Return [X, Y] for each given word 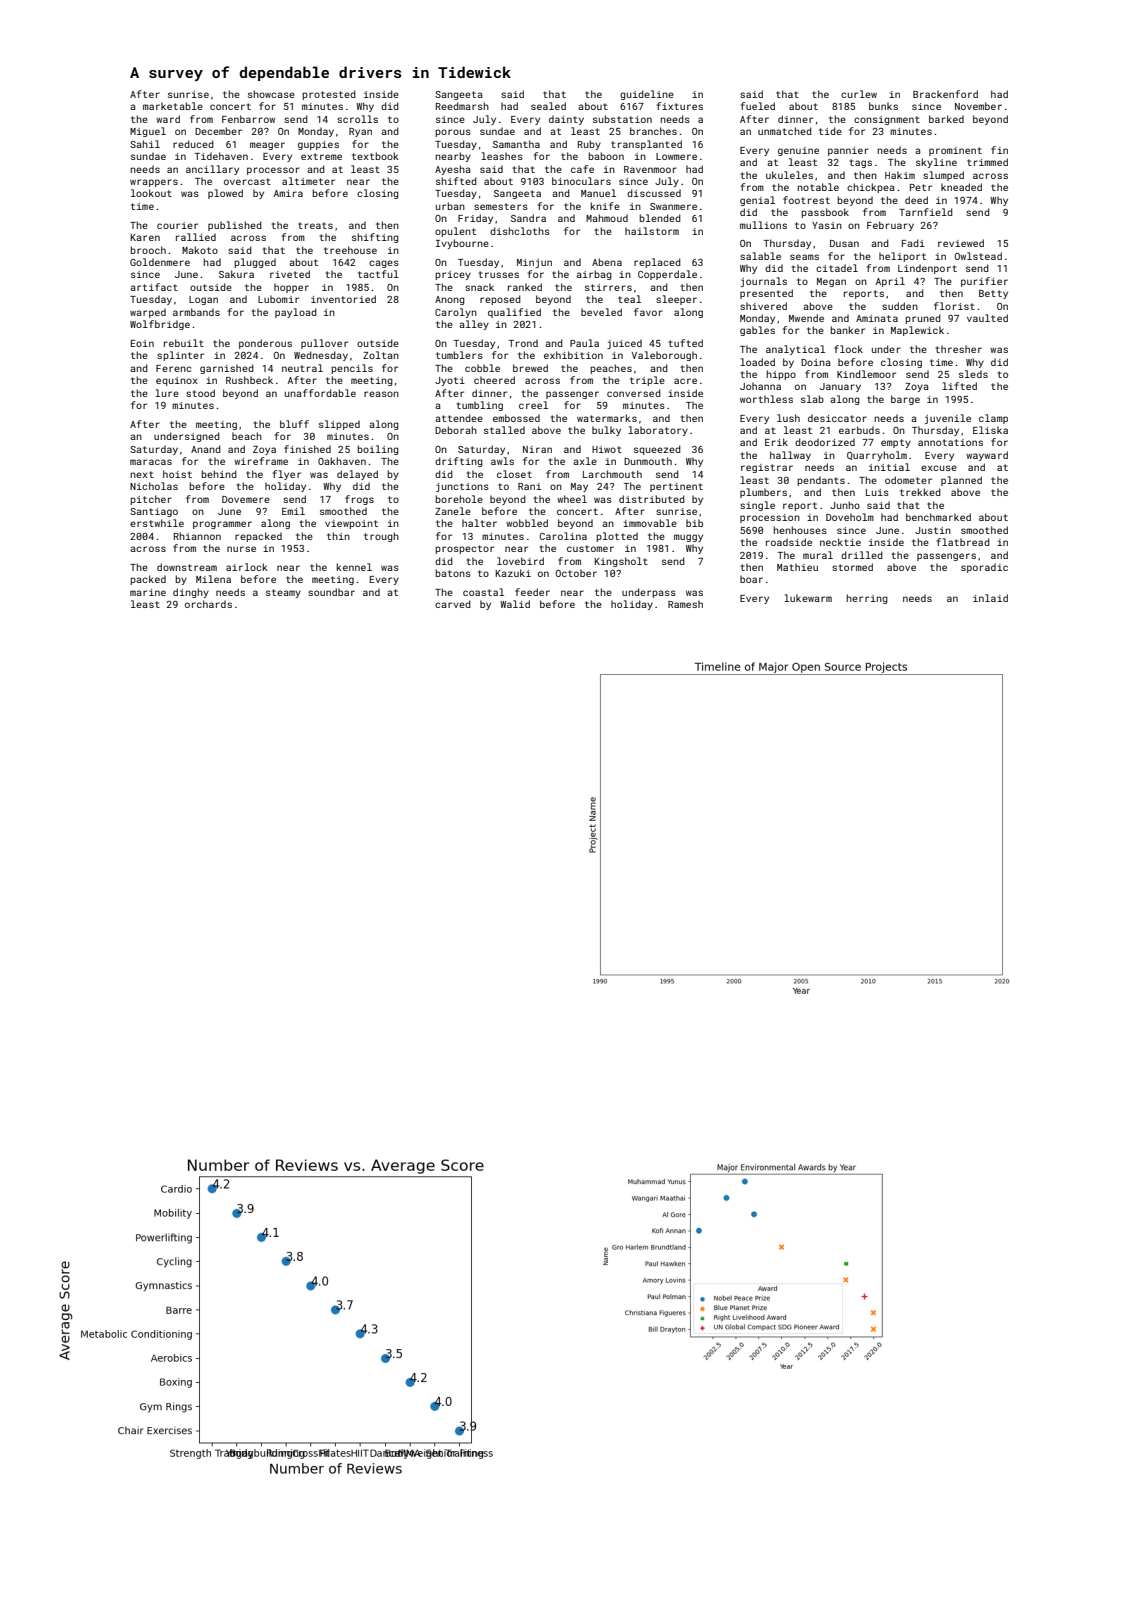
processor [273, 171]
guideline [647, 95]
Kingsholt [621, 562]
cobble [482, 368]
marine [148, 592]
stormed [852, 567]
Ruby [589, 145]
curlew [859, 94]
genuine [798, 151]
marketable [173, 106]
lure [167, 393]
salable [760, 256]
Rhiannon [197, 536]
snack [479, 287]
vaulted [987, 318]
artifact [154, 287]
